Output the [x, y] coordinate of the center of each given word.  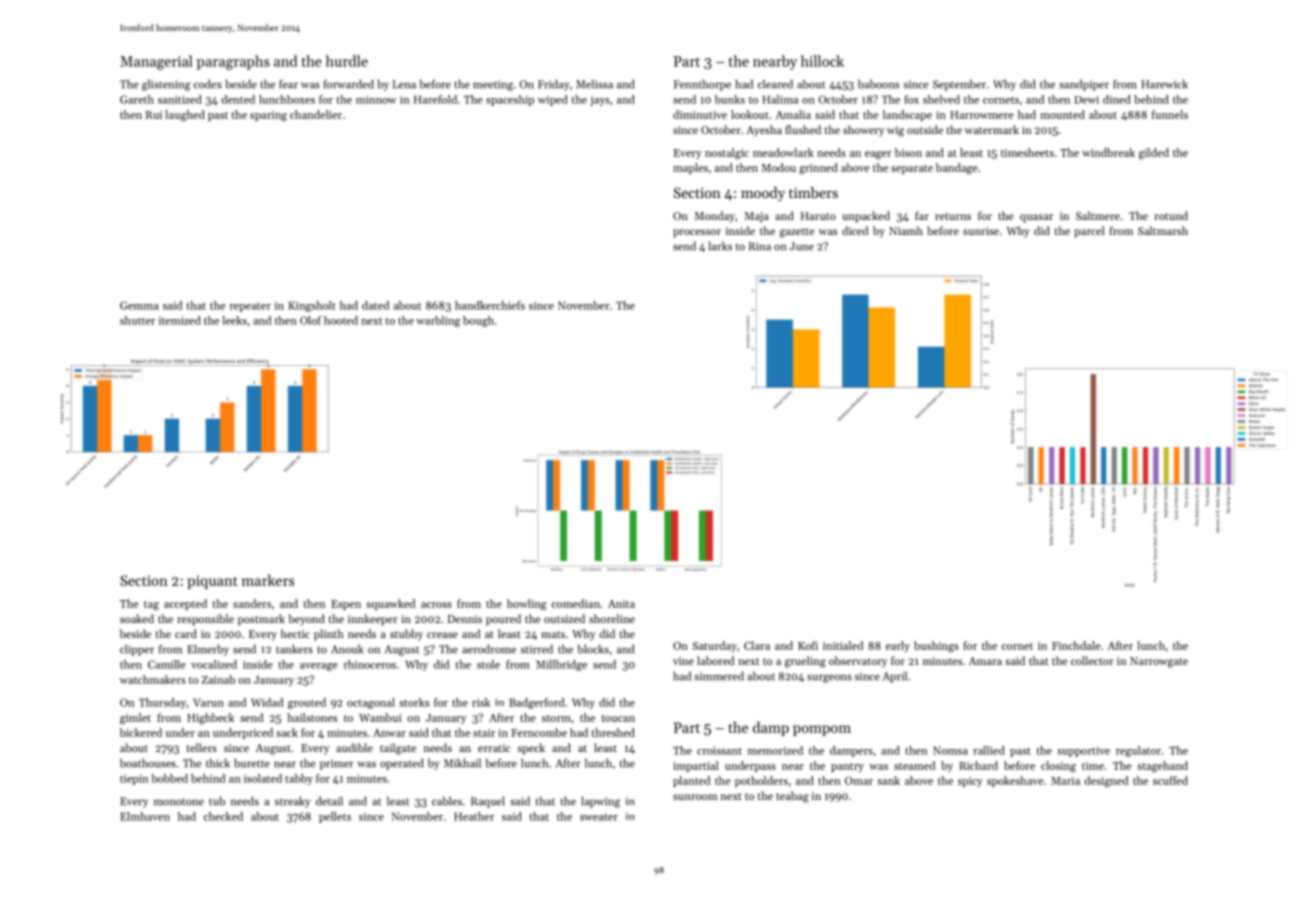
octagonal [371, 703]
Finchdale [1076, 645]
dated [375, 305]
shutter [137, 320]
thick [218, 763]
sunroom [695, 797]
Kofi [808, 645]
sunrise [981, 231]
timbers [813, 192]
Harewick [1164, 84]
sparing [268, 116]
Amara [985, 661]
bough [478, 321]
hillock [822, 61]
